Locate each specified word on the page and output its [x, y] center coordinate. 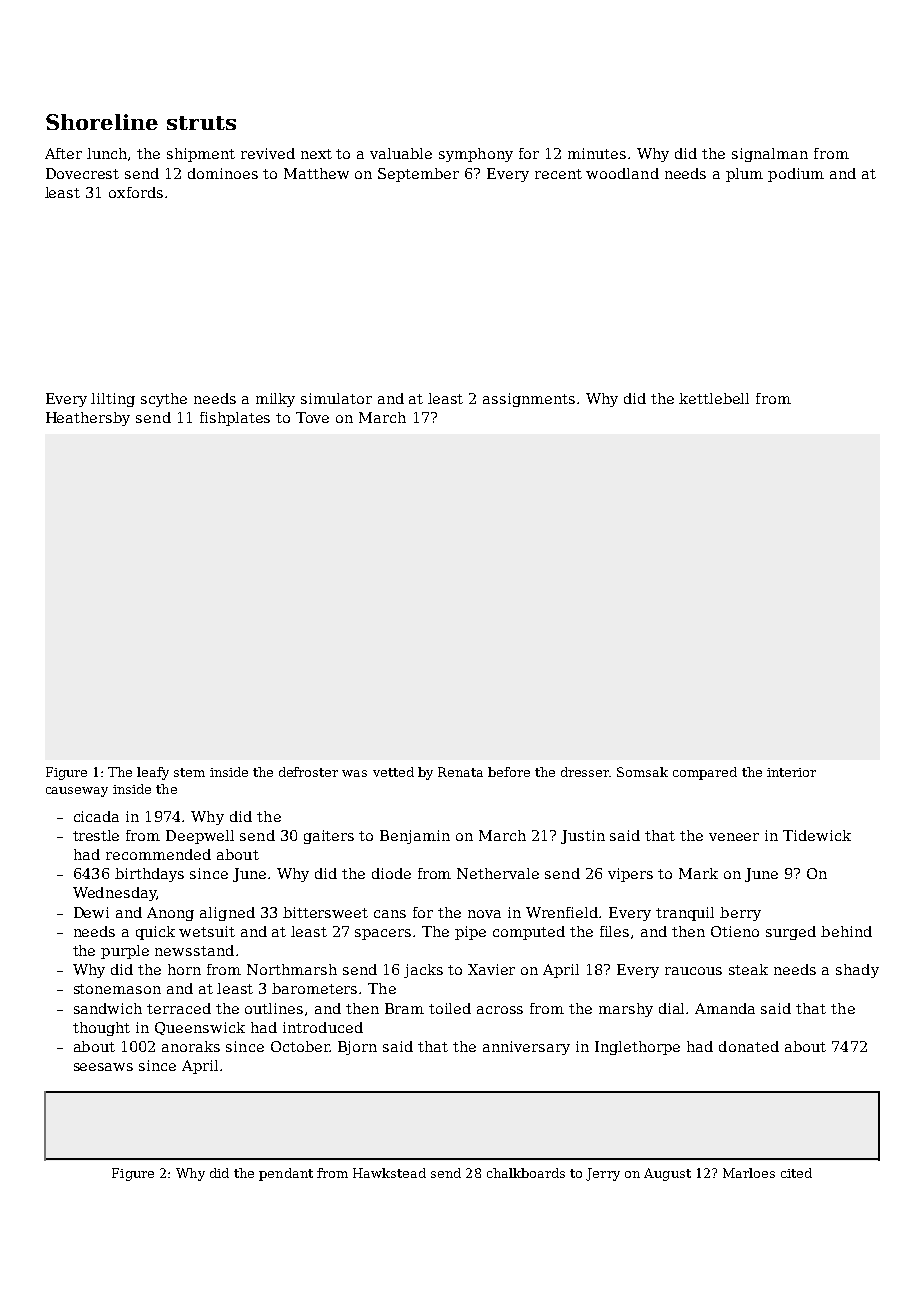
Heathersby [88, 419]
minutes [597, 153]
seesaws [103, 1067]
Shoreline [102, 122]
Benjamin [415, 837]
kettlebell [714, 398]
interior [791, 772]
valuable [401, 153]
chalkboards [526, 1173]
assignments [529, 400]
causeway [77, 792]
